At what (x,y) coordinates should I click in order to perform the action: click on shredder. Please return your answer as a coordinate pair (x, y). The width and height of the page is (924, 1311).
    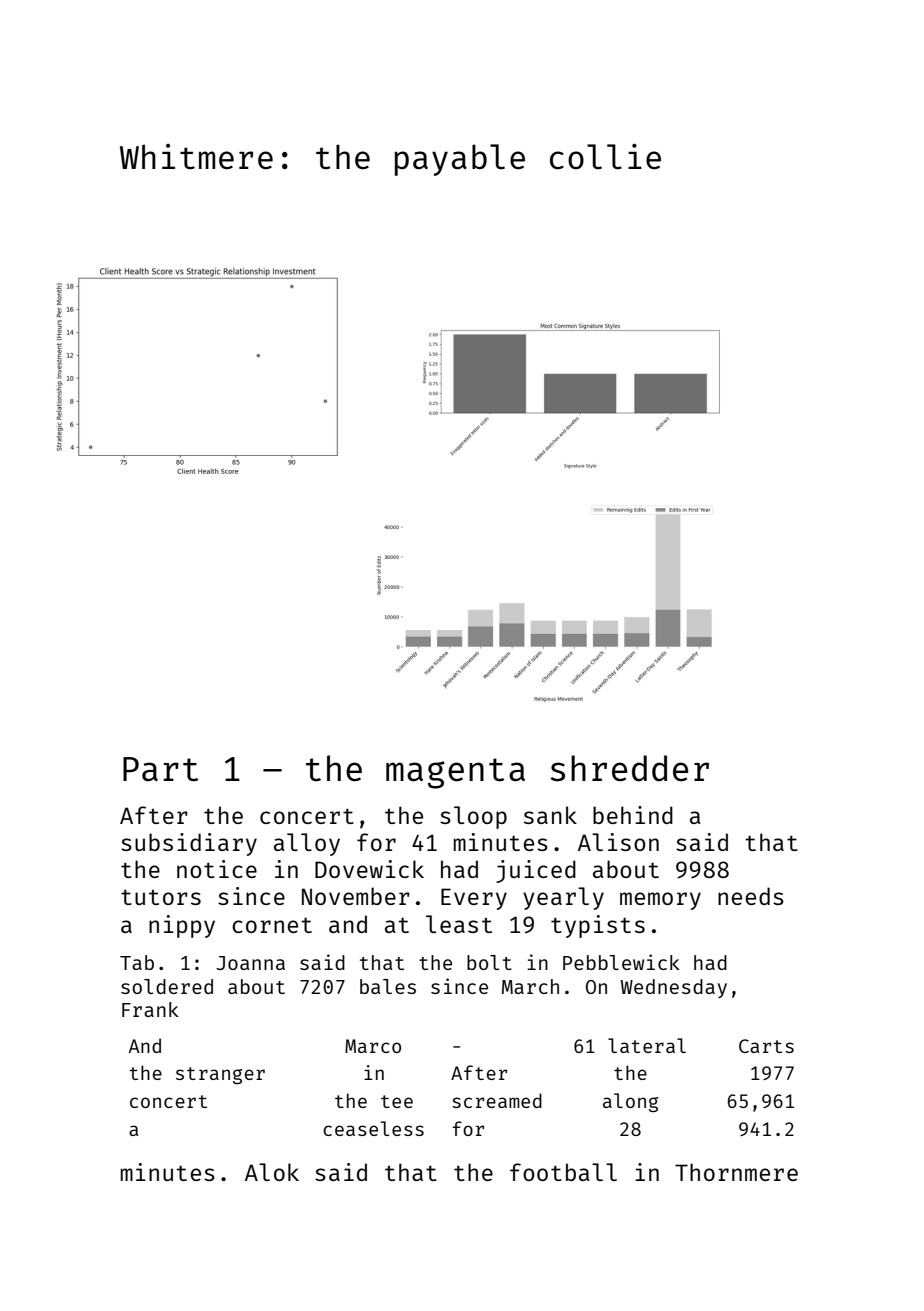
    Looking at the image, I should click on (629, 768).
